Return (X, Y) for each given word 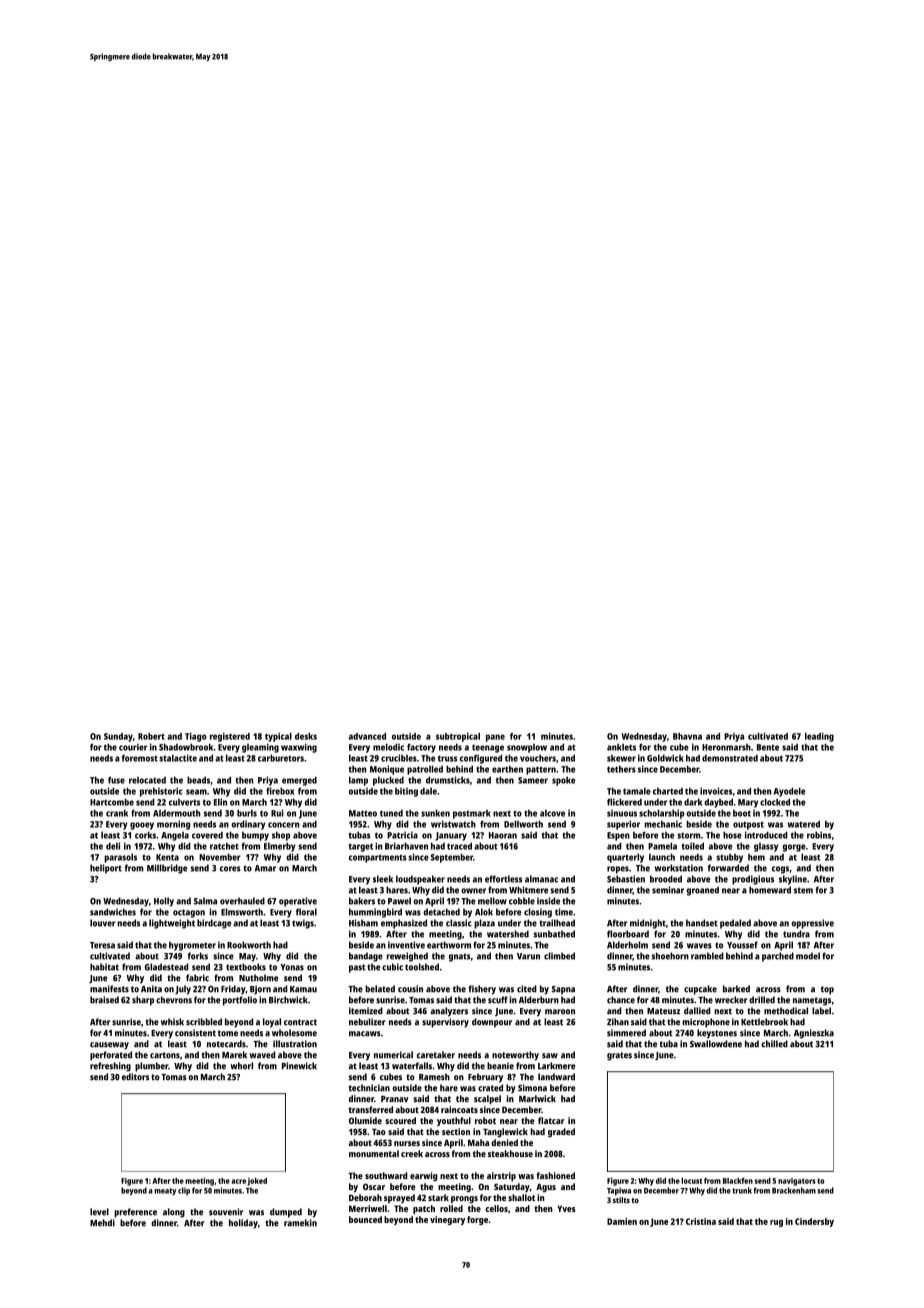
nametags (812, 1001)
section (456, 1131)
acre (238, 1181)
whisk (172, 1022)
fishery (482, 990)
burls (247, 813)
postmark (472, 814)
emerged (299, 781)
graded (561, 1132)
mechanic (663, 824)
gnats (460, 957)
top (827, 990)
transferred (371, 1109)
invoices (716, 791)
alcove (552, 813)
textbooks (246, 967)
